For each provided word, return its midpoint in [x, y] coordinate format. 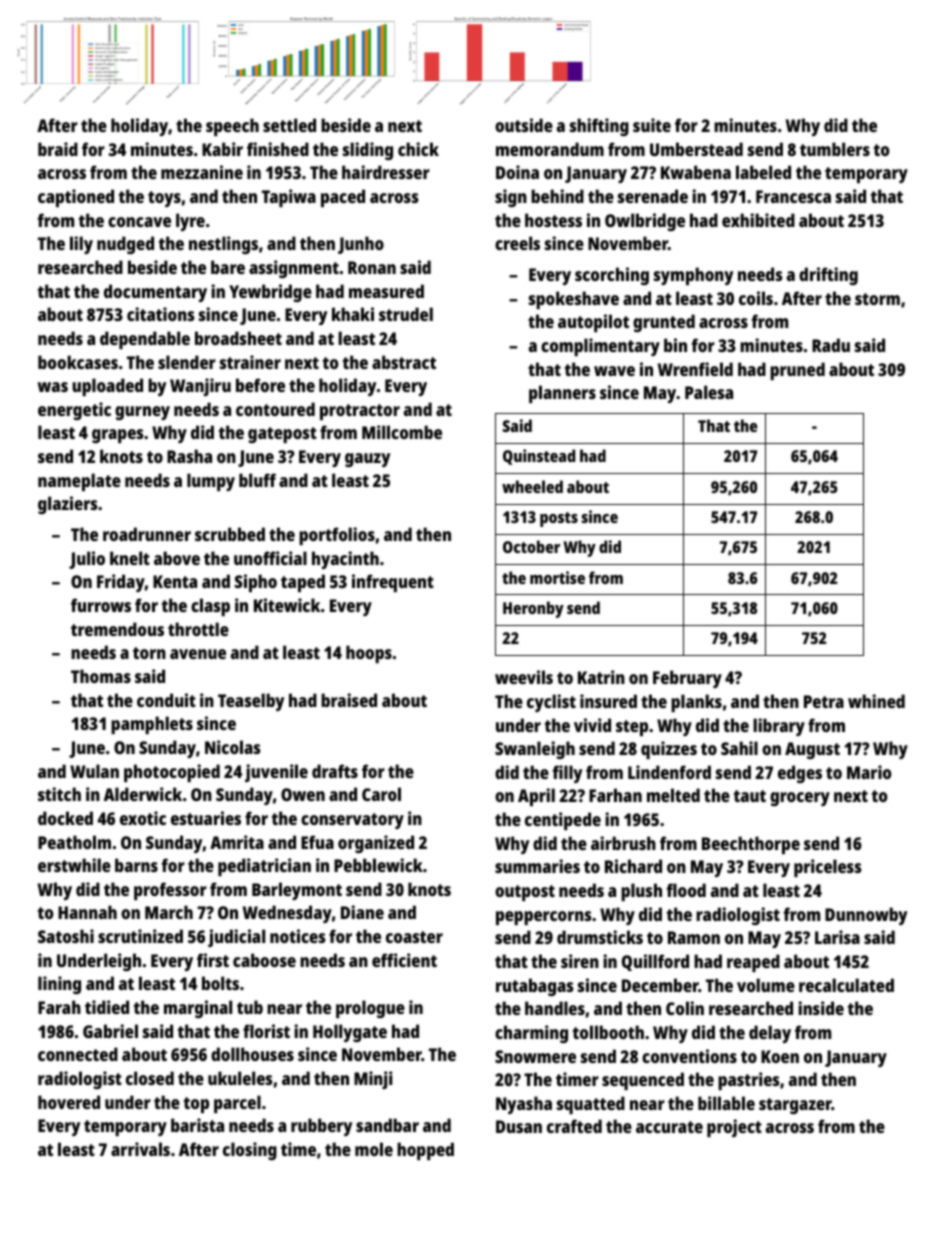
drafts [335, 771]
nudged [125, 245]
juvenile [276, 773]
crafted [574, 1126]
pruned [797, 371]
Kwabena [696, 172]
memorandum [550, 149]
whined [876, 701]
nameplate [79, 482]
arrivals [140, 1149]
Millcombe [402, 432]
